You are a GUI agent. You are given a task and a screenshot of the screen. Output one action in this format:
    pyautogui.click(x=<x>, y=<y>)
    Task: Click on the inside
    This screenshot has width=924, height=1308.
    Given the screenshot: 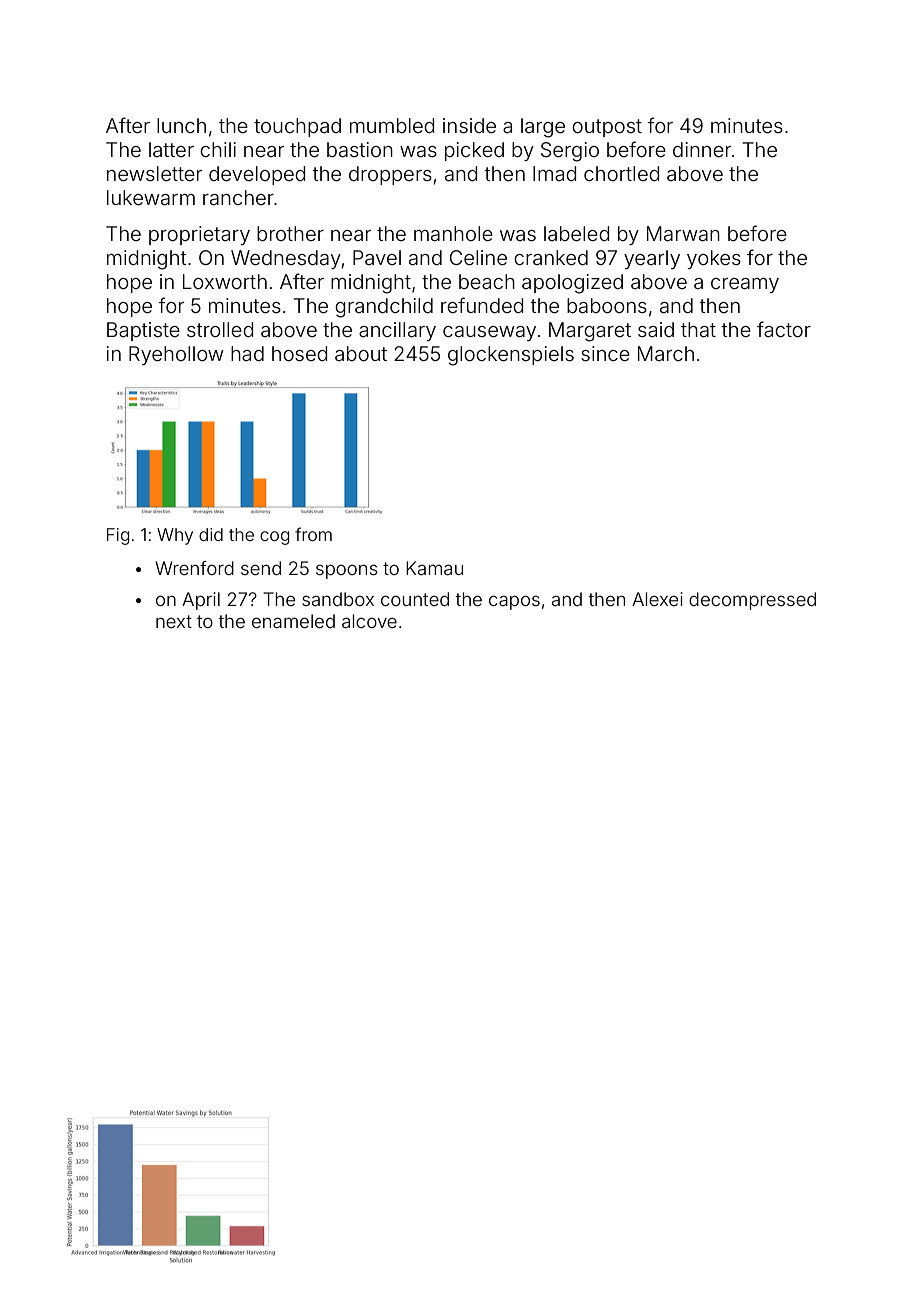 What is the action you would take?
    pyautogui.click(x=469, y=125)
